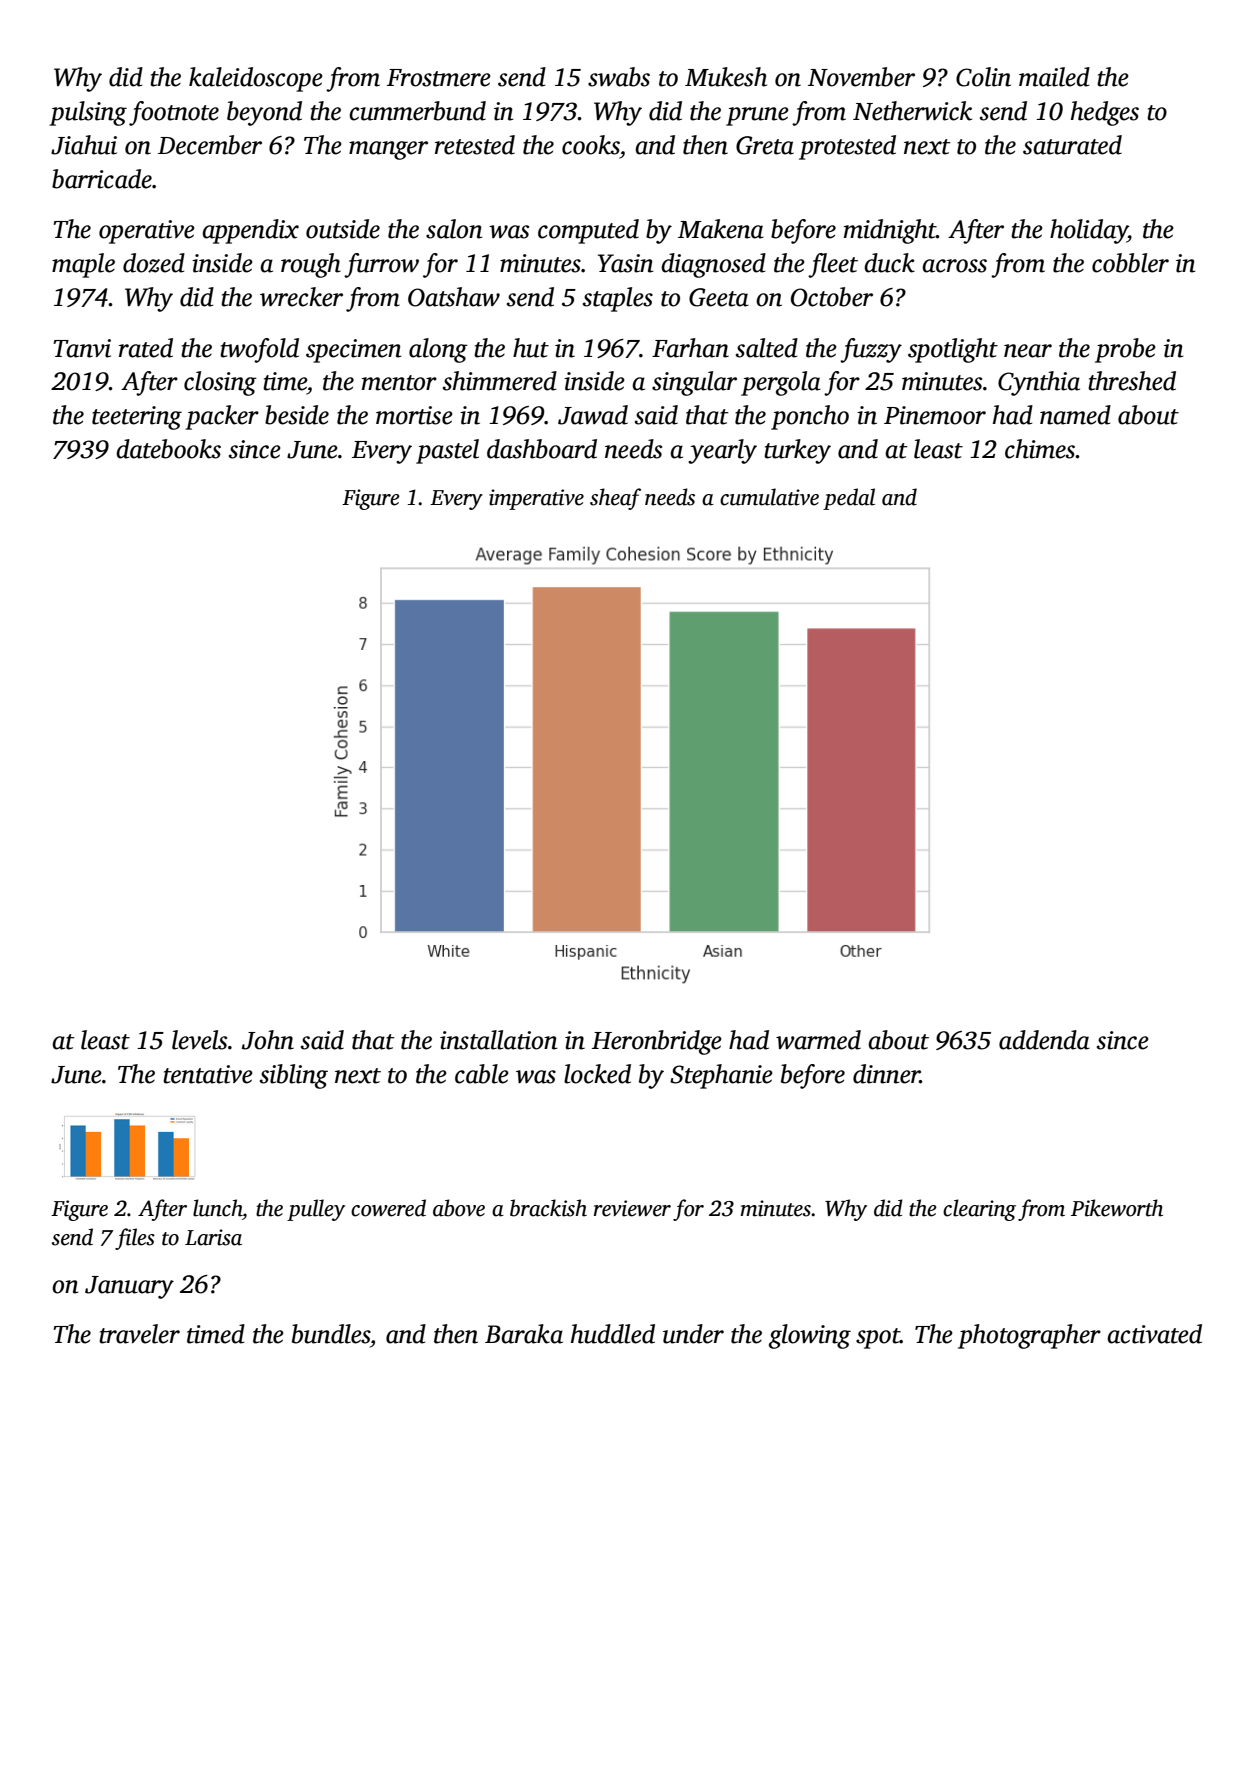 This screenshot has height=1782, width=1260. What do you see at coordinates (810, 1336) in the screenshot?
I see `glowing` at bounding box center [810, 1336].
